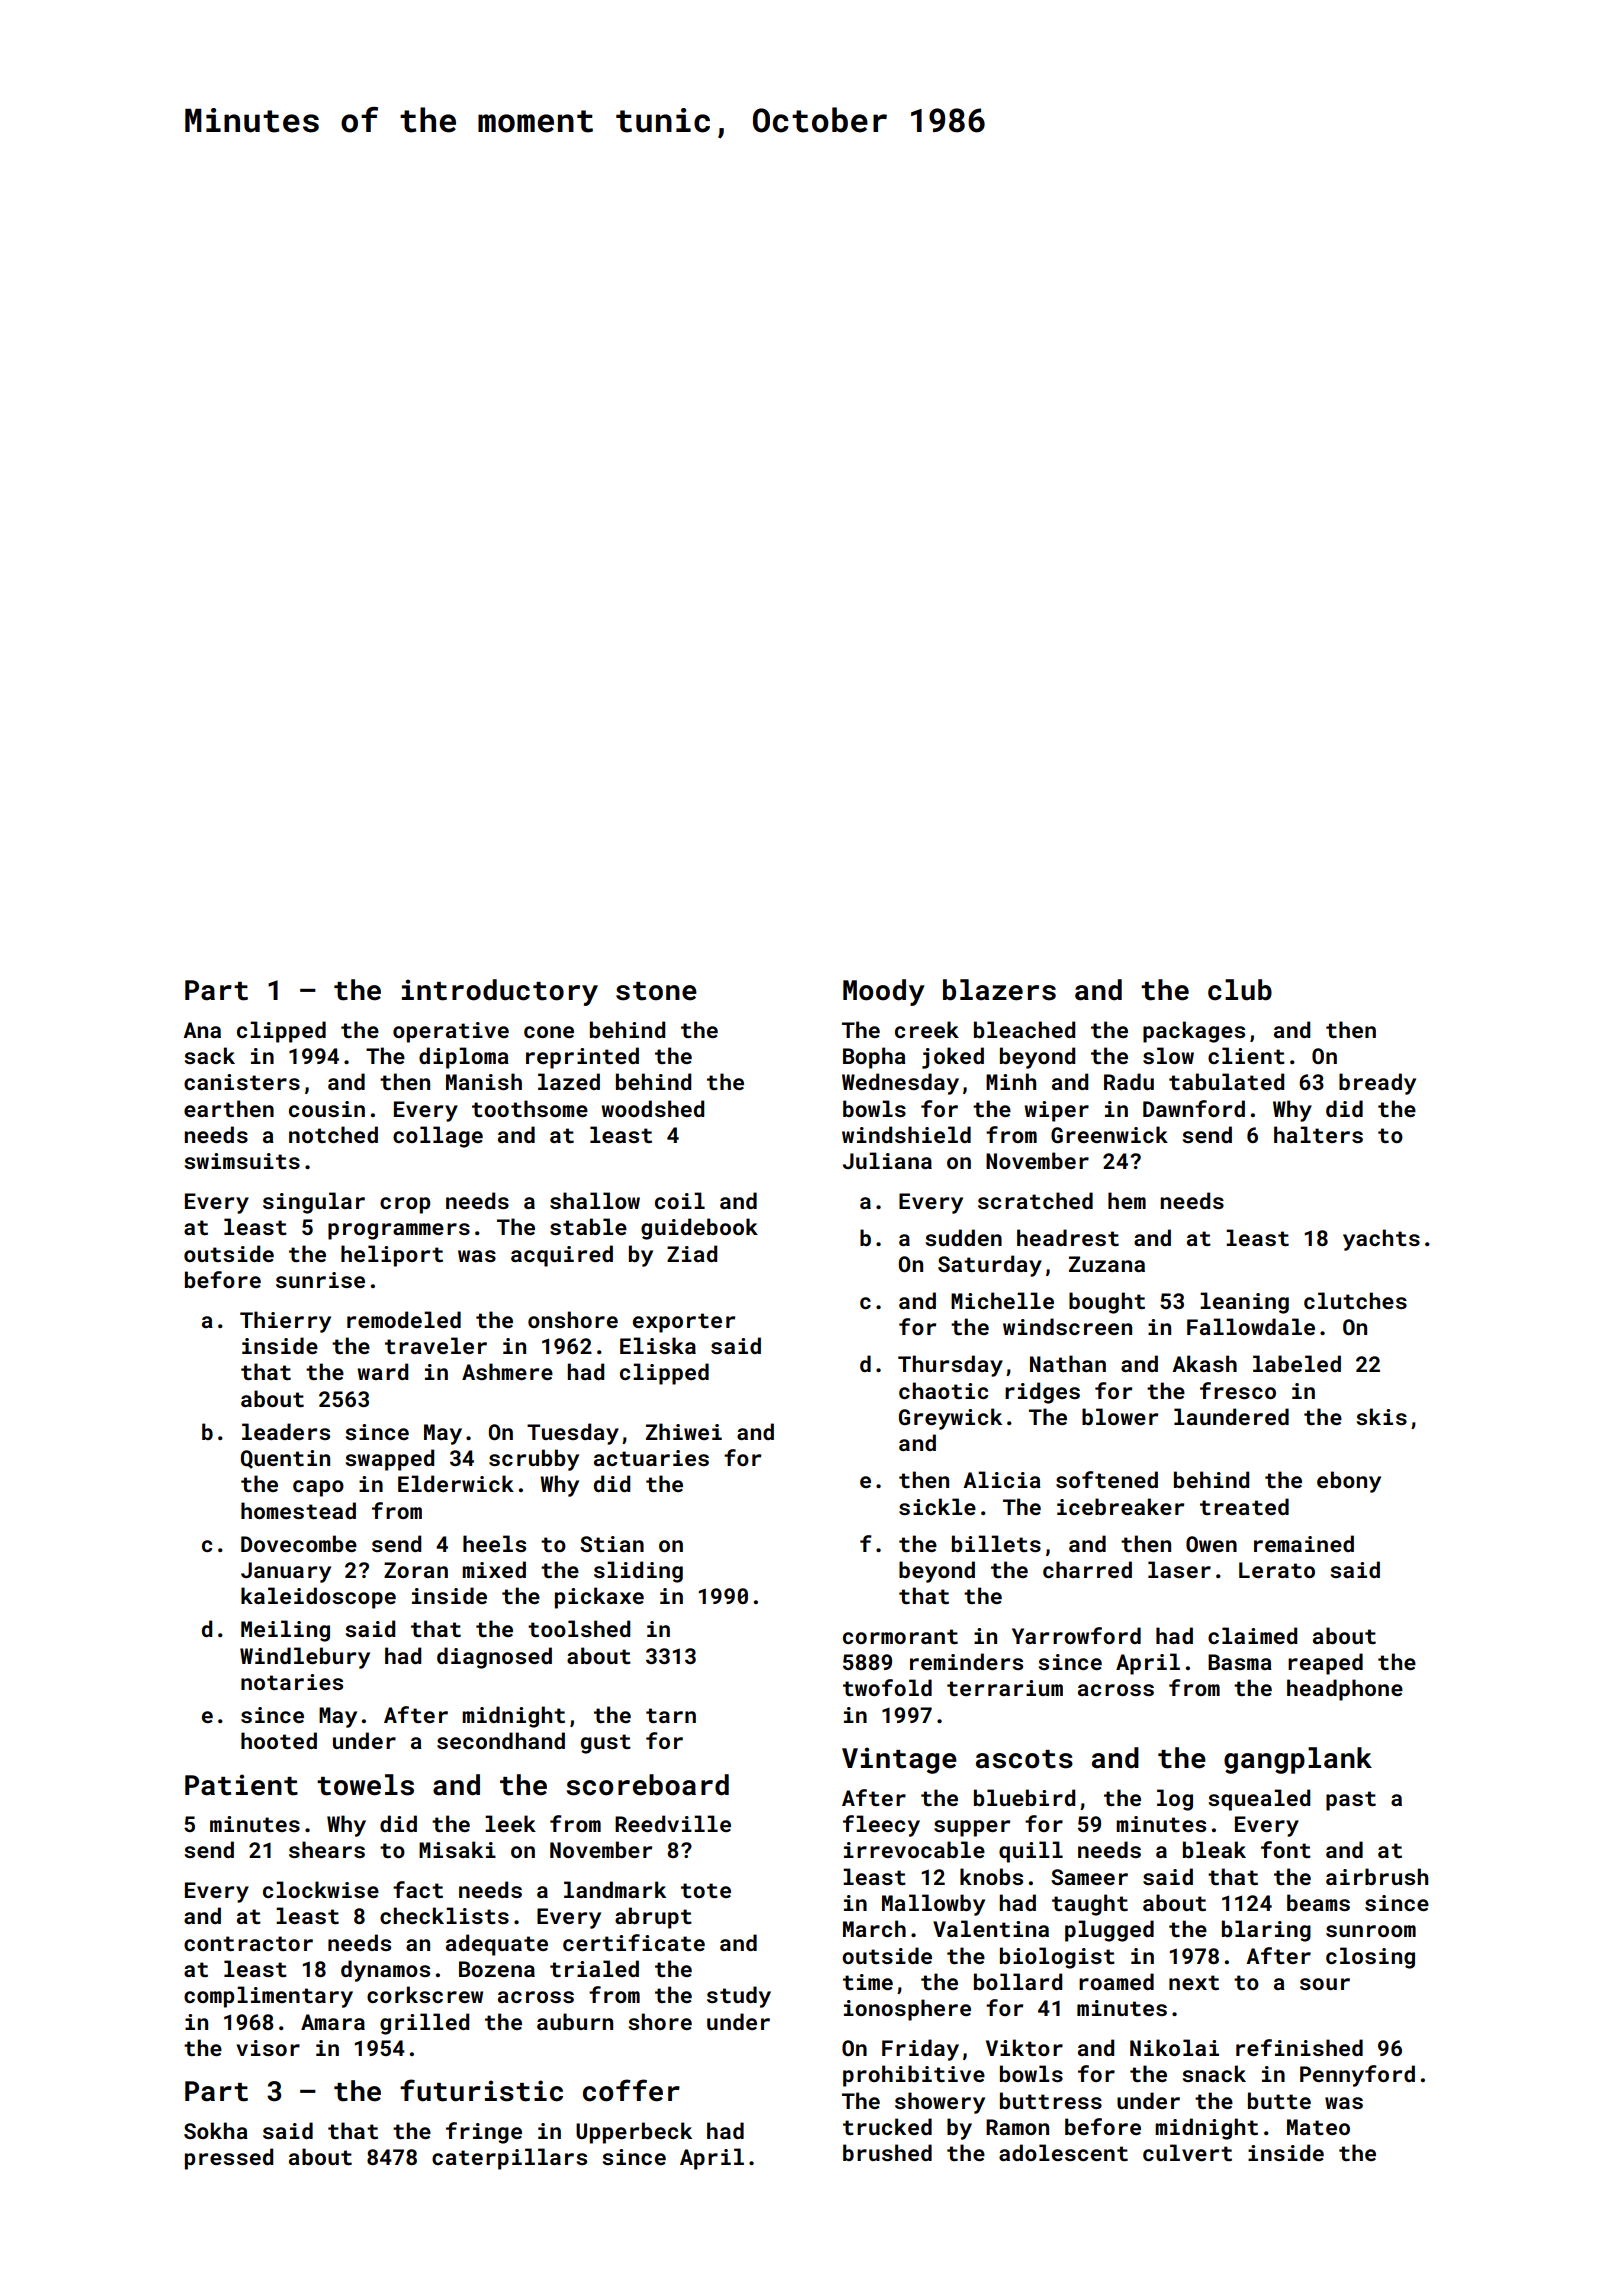 The width and height of the screenshot is (1620, 2292). Describe the element at coordinates (990, 1266) in the screenshot. I see `Saturday` at that location.
